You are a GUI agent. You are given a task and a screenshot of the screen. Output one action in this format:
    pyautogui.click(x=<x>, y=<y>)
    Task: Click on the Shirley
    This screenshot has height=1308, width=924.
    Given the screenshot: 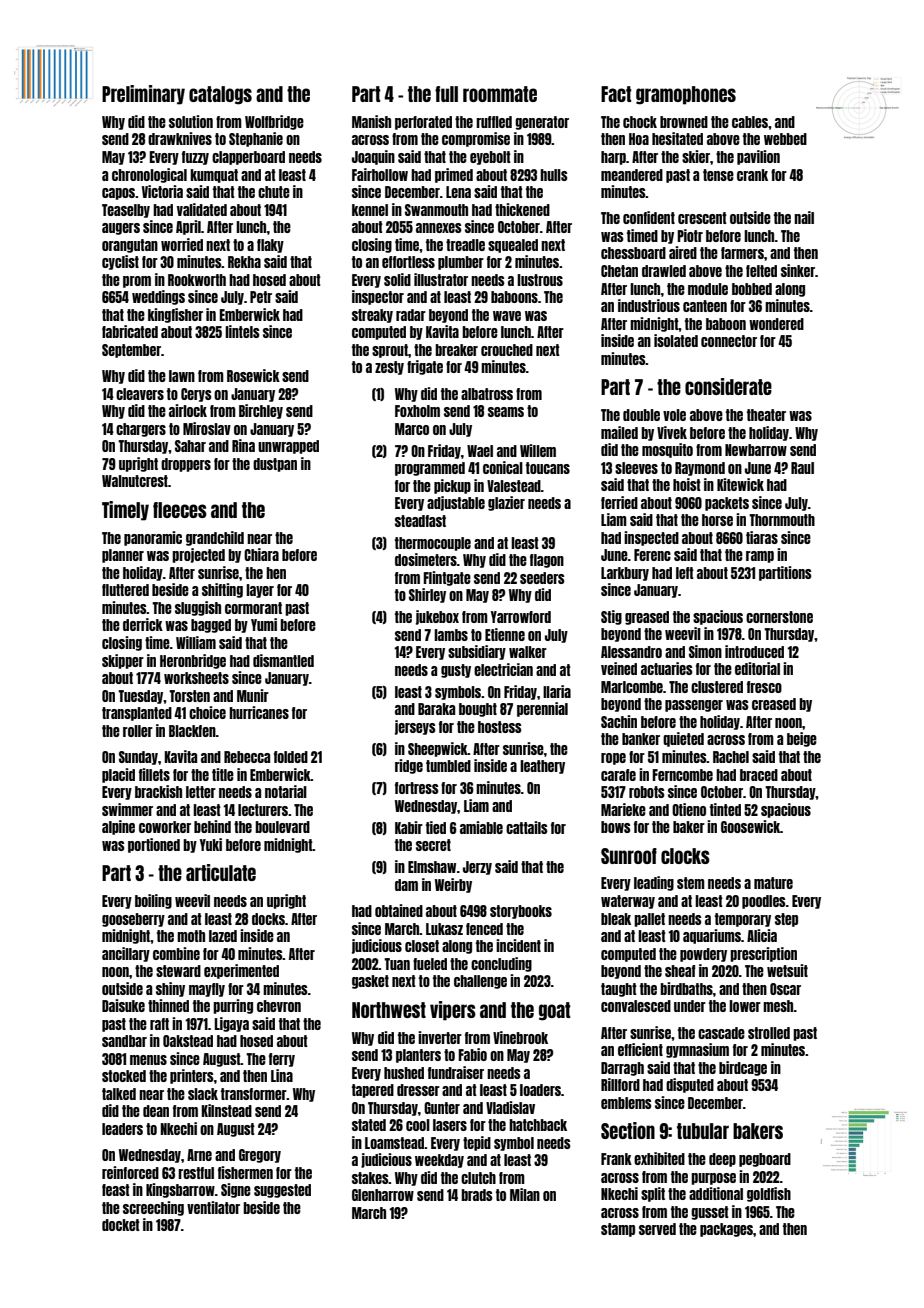 What is the action you would take?
    pyautogui.click(x=427, y=595)
